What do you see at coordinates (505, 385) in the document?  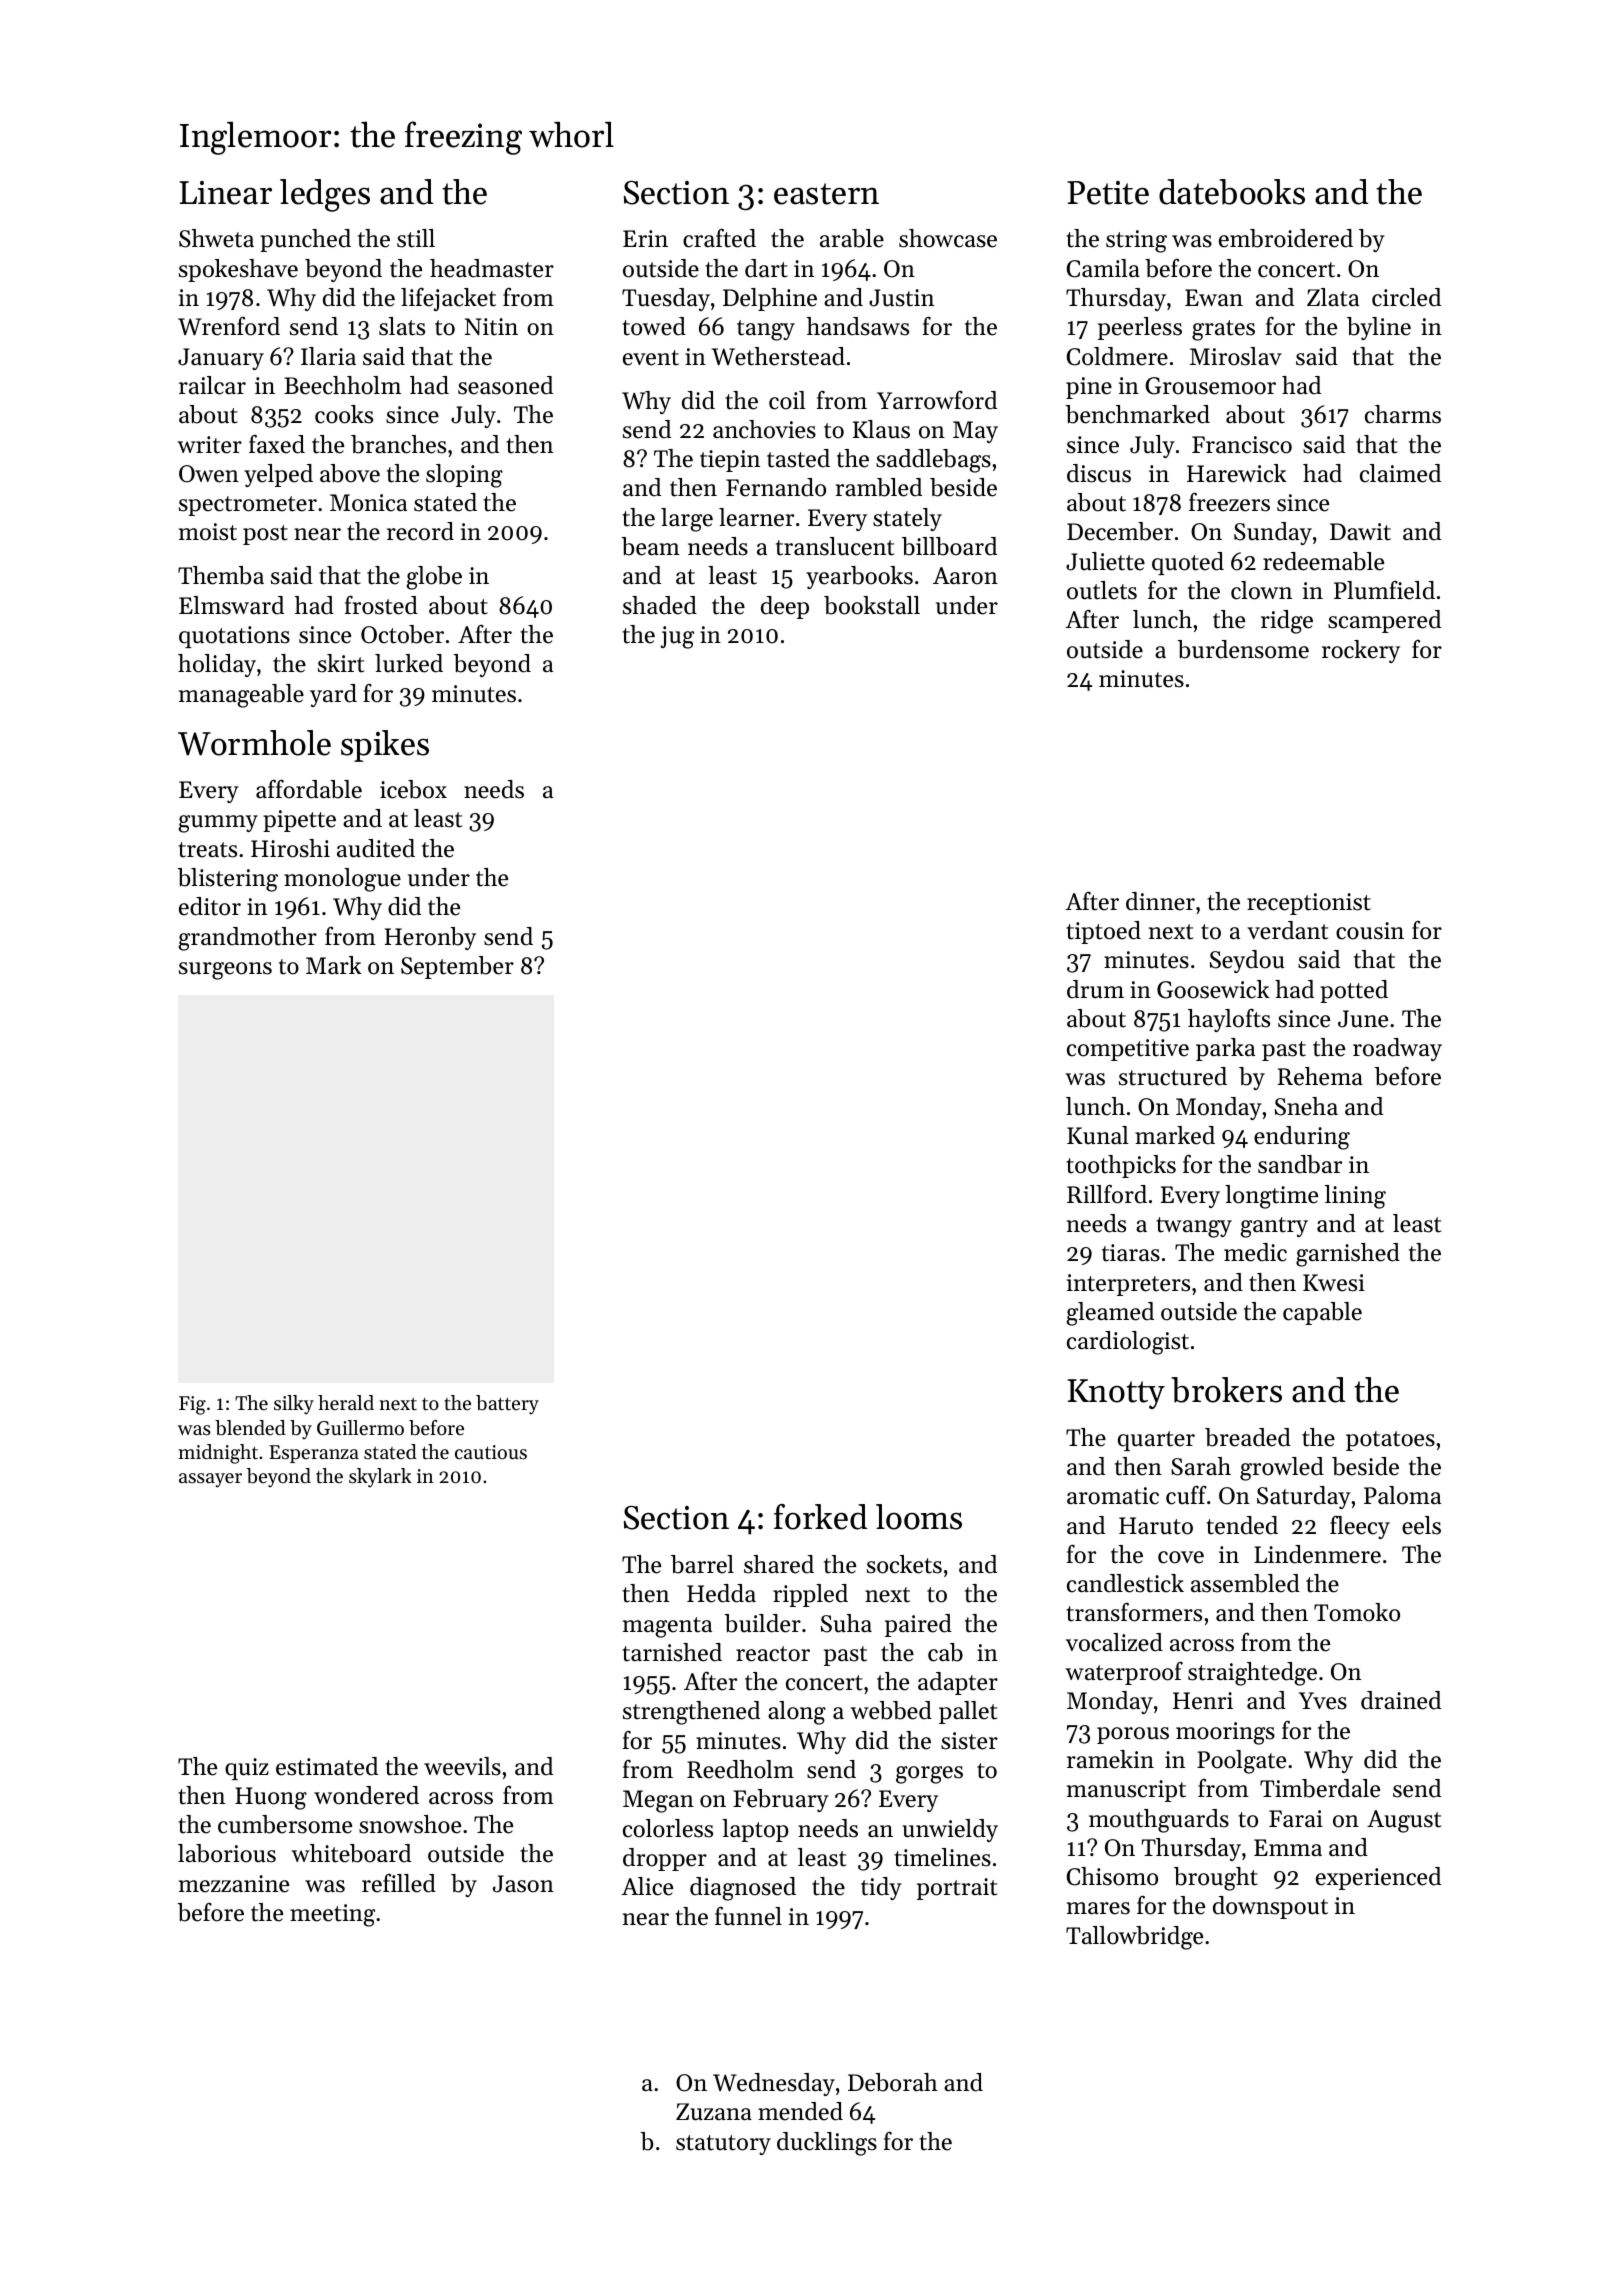 I see `seasoned` at bounding box center [505, 385].
